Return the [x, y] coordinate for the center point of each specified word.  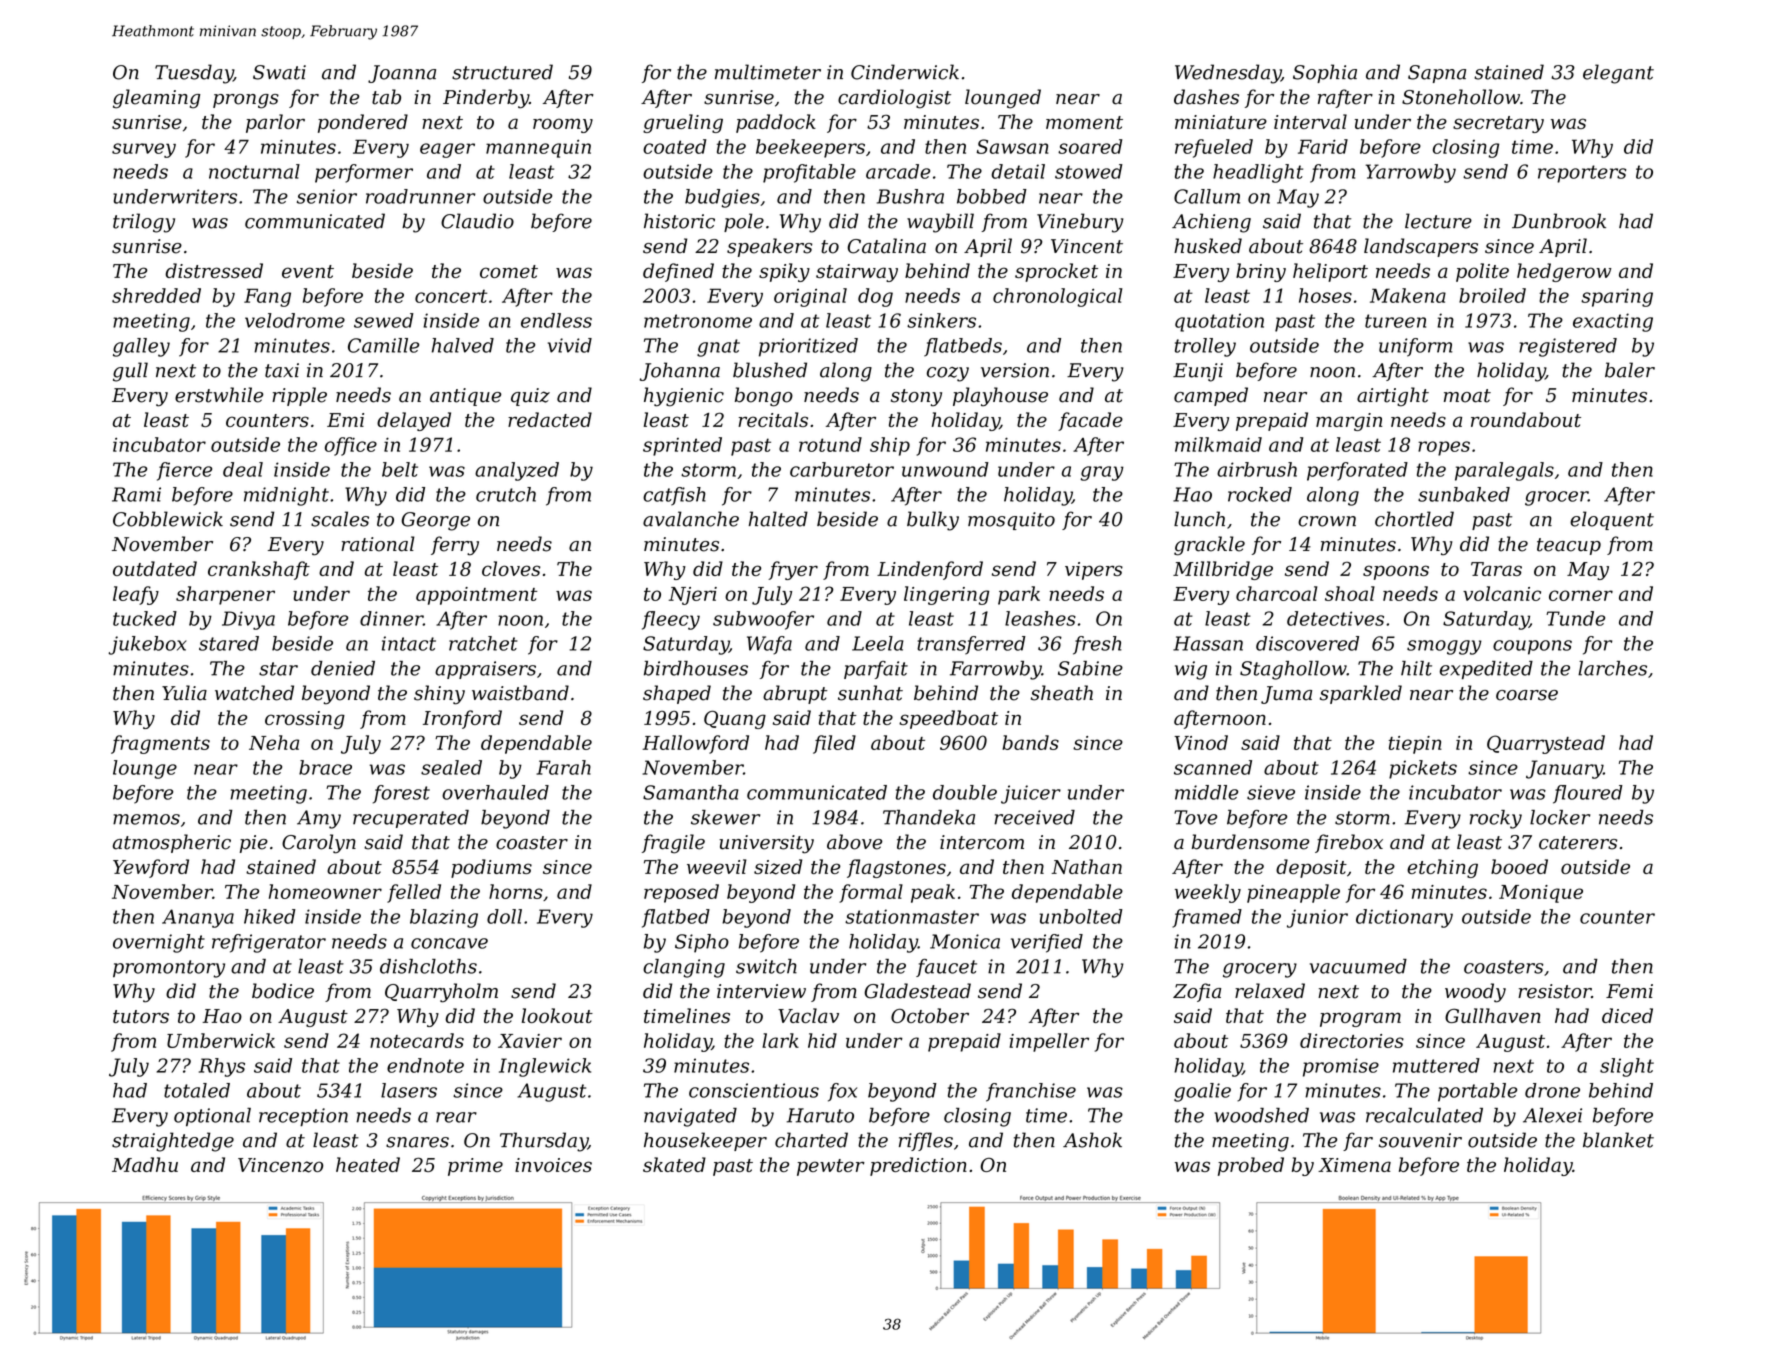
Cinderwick [905, 72]
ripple [299, 396]
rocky [1496, 819]
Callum [1207, 196]
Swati [279, 72]
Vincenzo [280, 1165]
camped [1211, 396]
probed [1251, 1166]
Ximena [1354, 1165]
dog [875, 297]
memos [146, 819]
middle [1206, 792]
